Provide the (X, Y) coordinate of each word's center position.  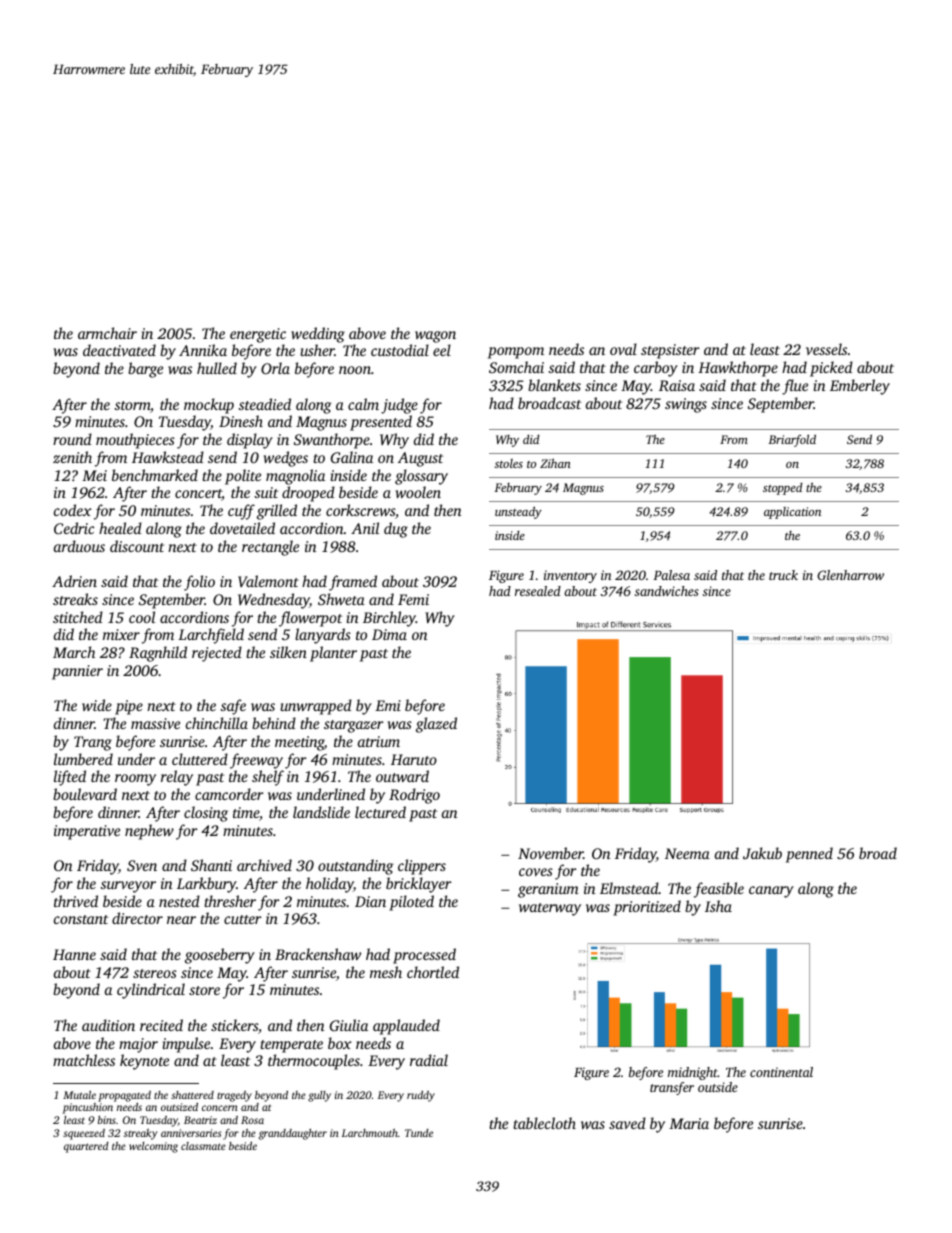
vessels (826, 349)
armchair (107, 333)
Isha (718, 906)
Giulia (349, 1025)
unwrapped (316, 707)
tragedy (234, 1096)
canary (771, 892)
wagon (435, 337)
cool (142, 617)
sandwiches (667, 591)
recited (161, 1025)
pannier (77, 672)
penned (809, 855)
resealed (538, 591)
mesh (386, 972)
